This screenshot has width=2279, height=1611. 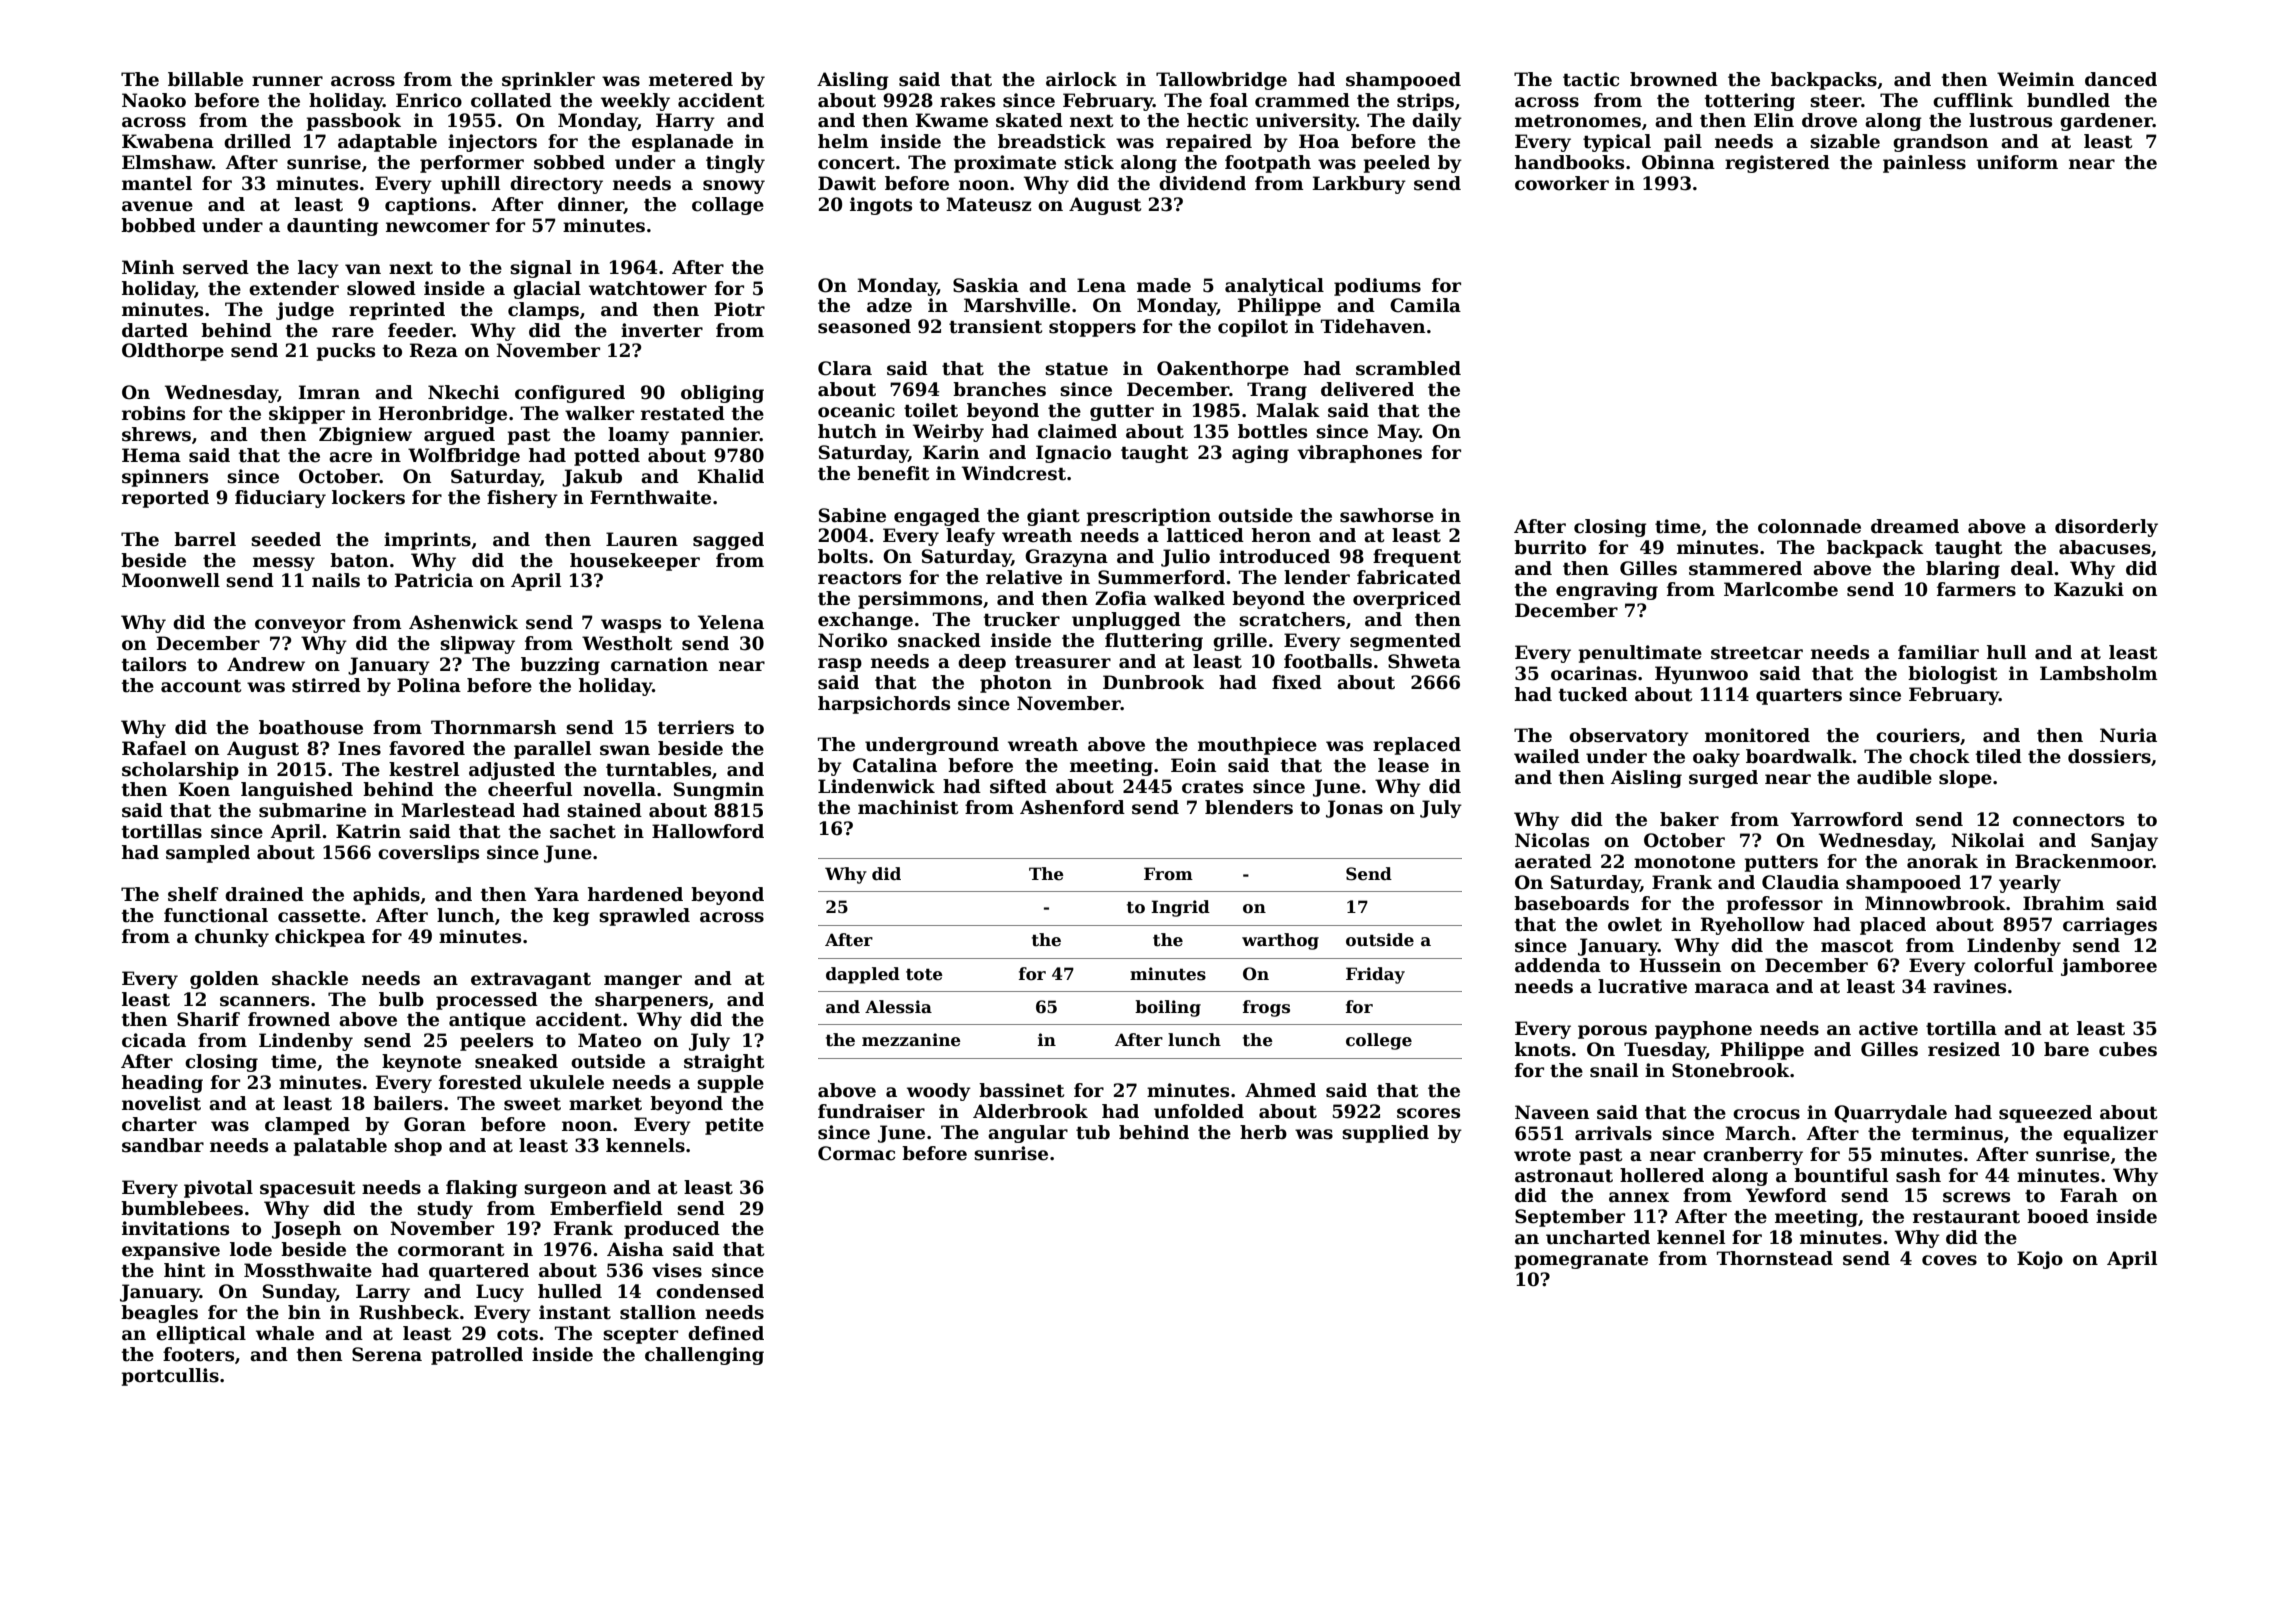 I want to click on registered, so click(x=1777, y=164).
